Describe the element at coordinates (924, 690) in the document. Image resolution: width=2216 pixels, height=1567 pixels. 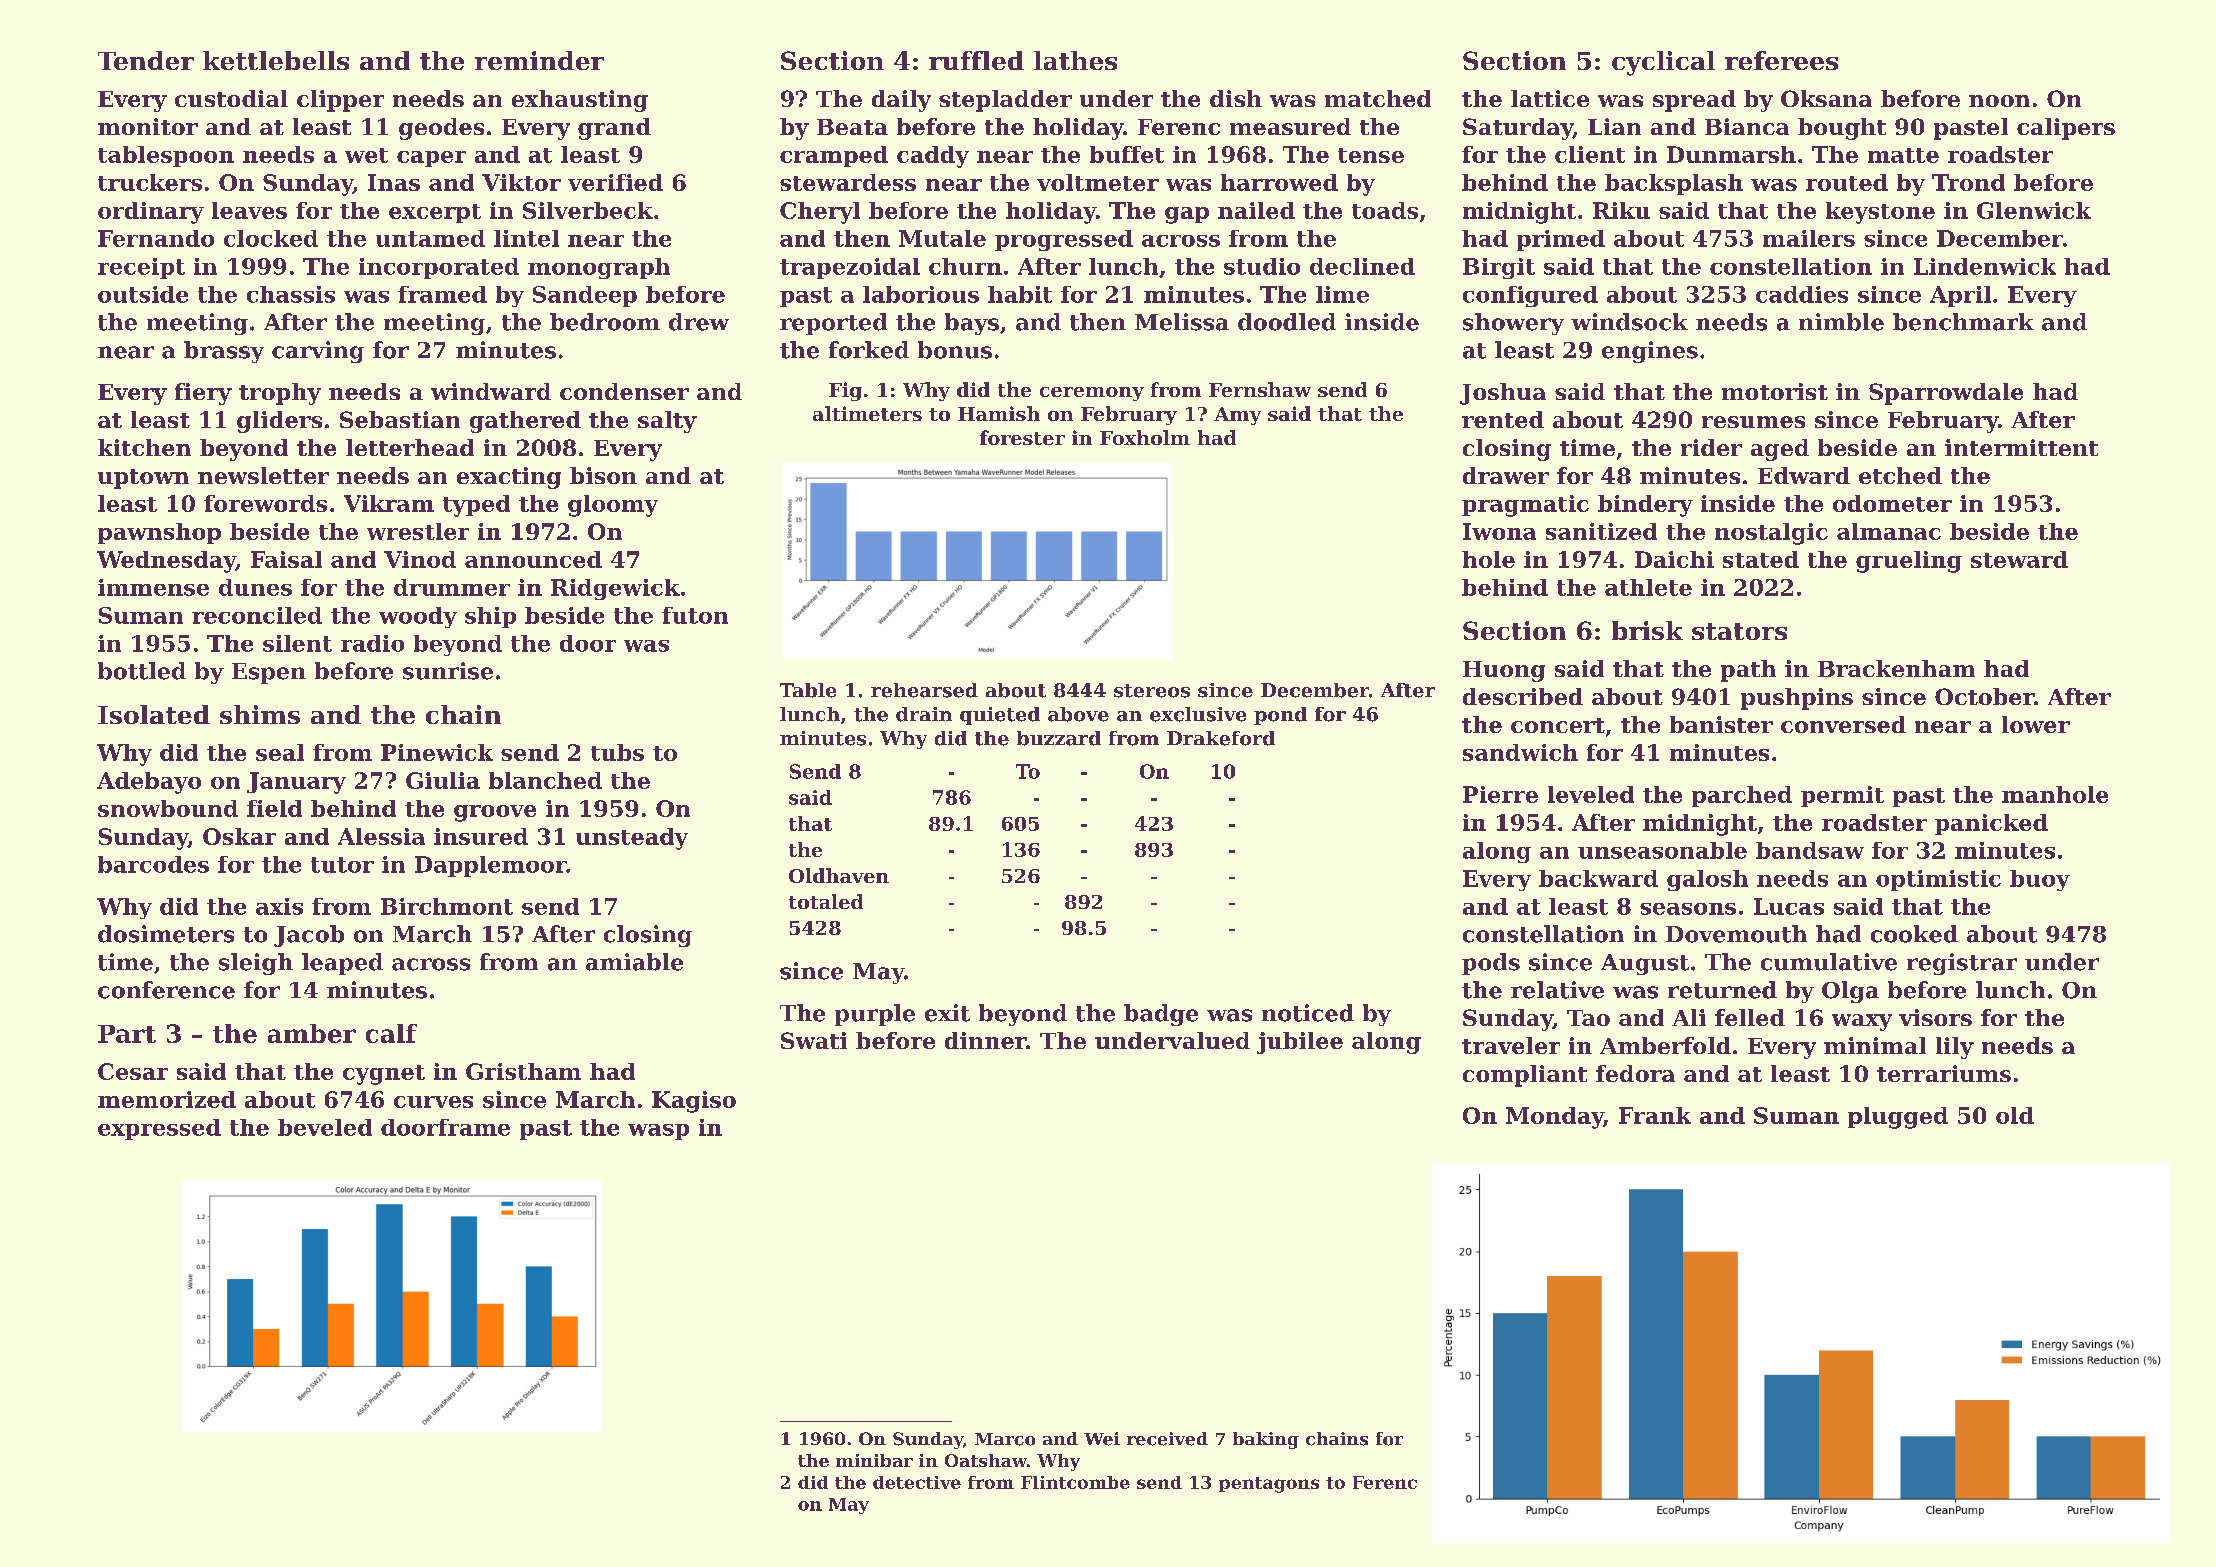
I see `rehearsed` at that location.
